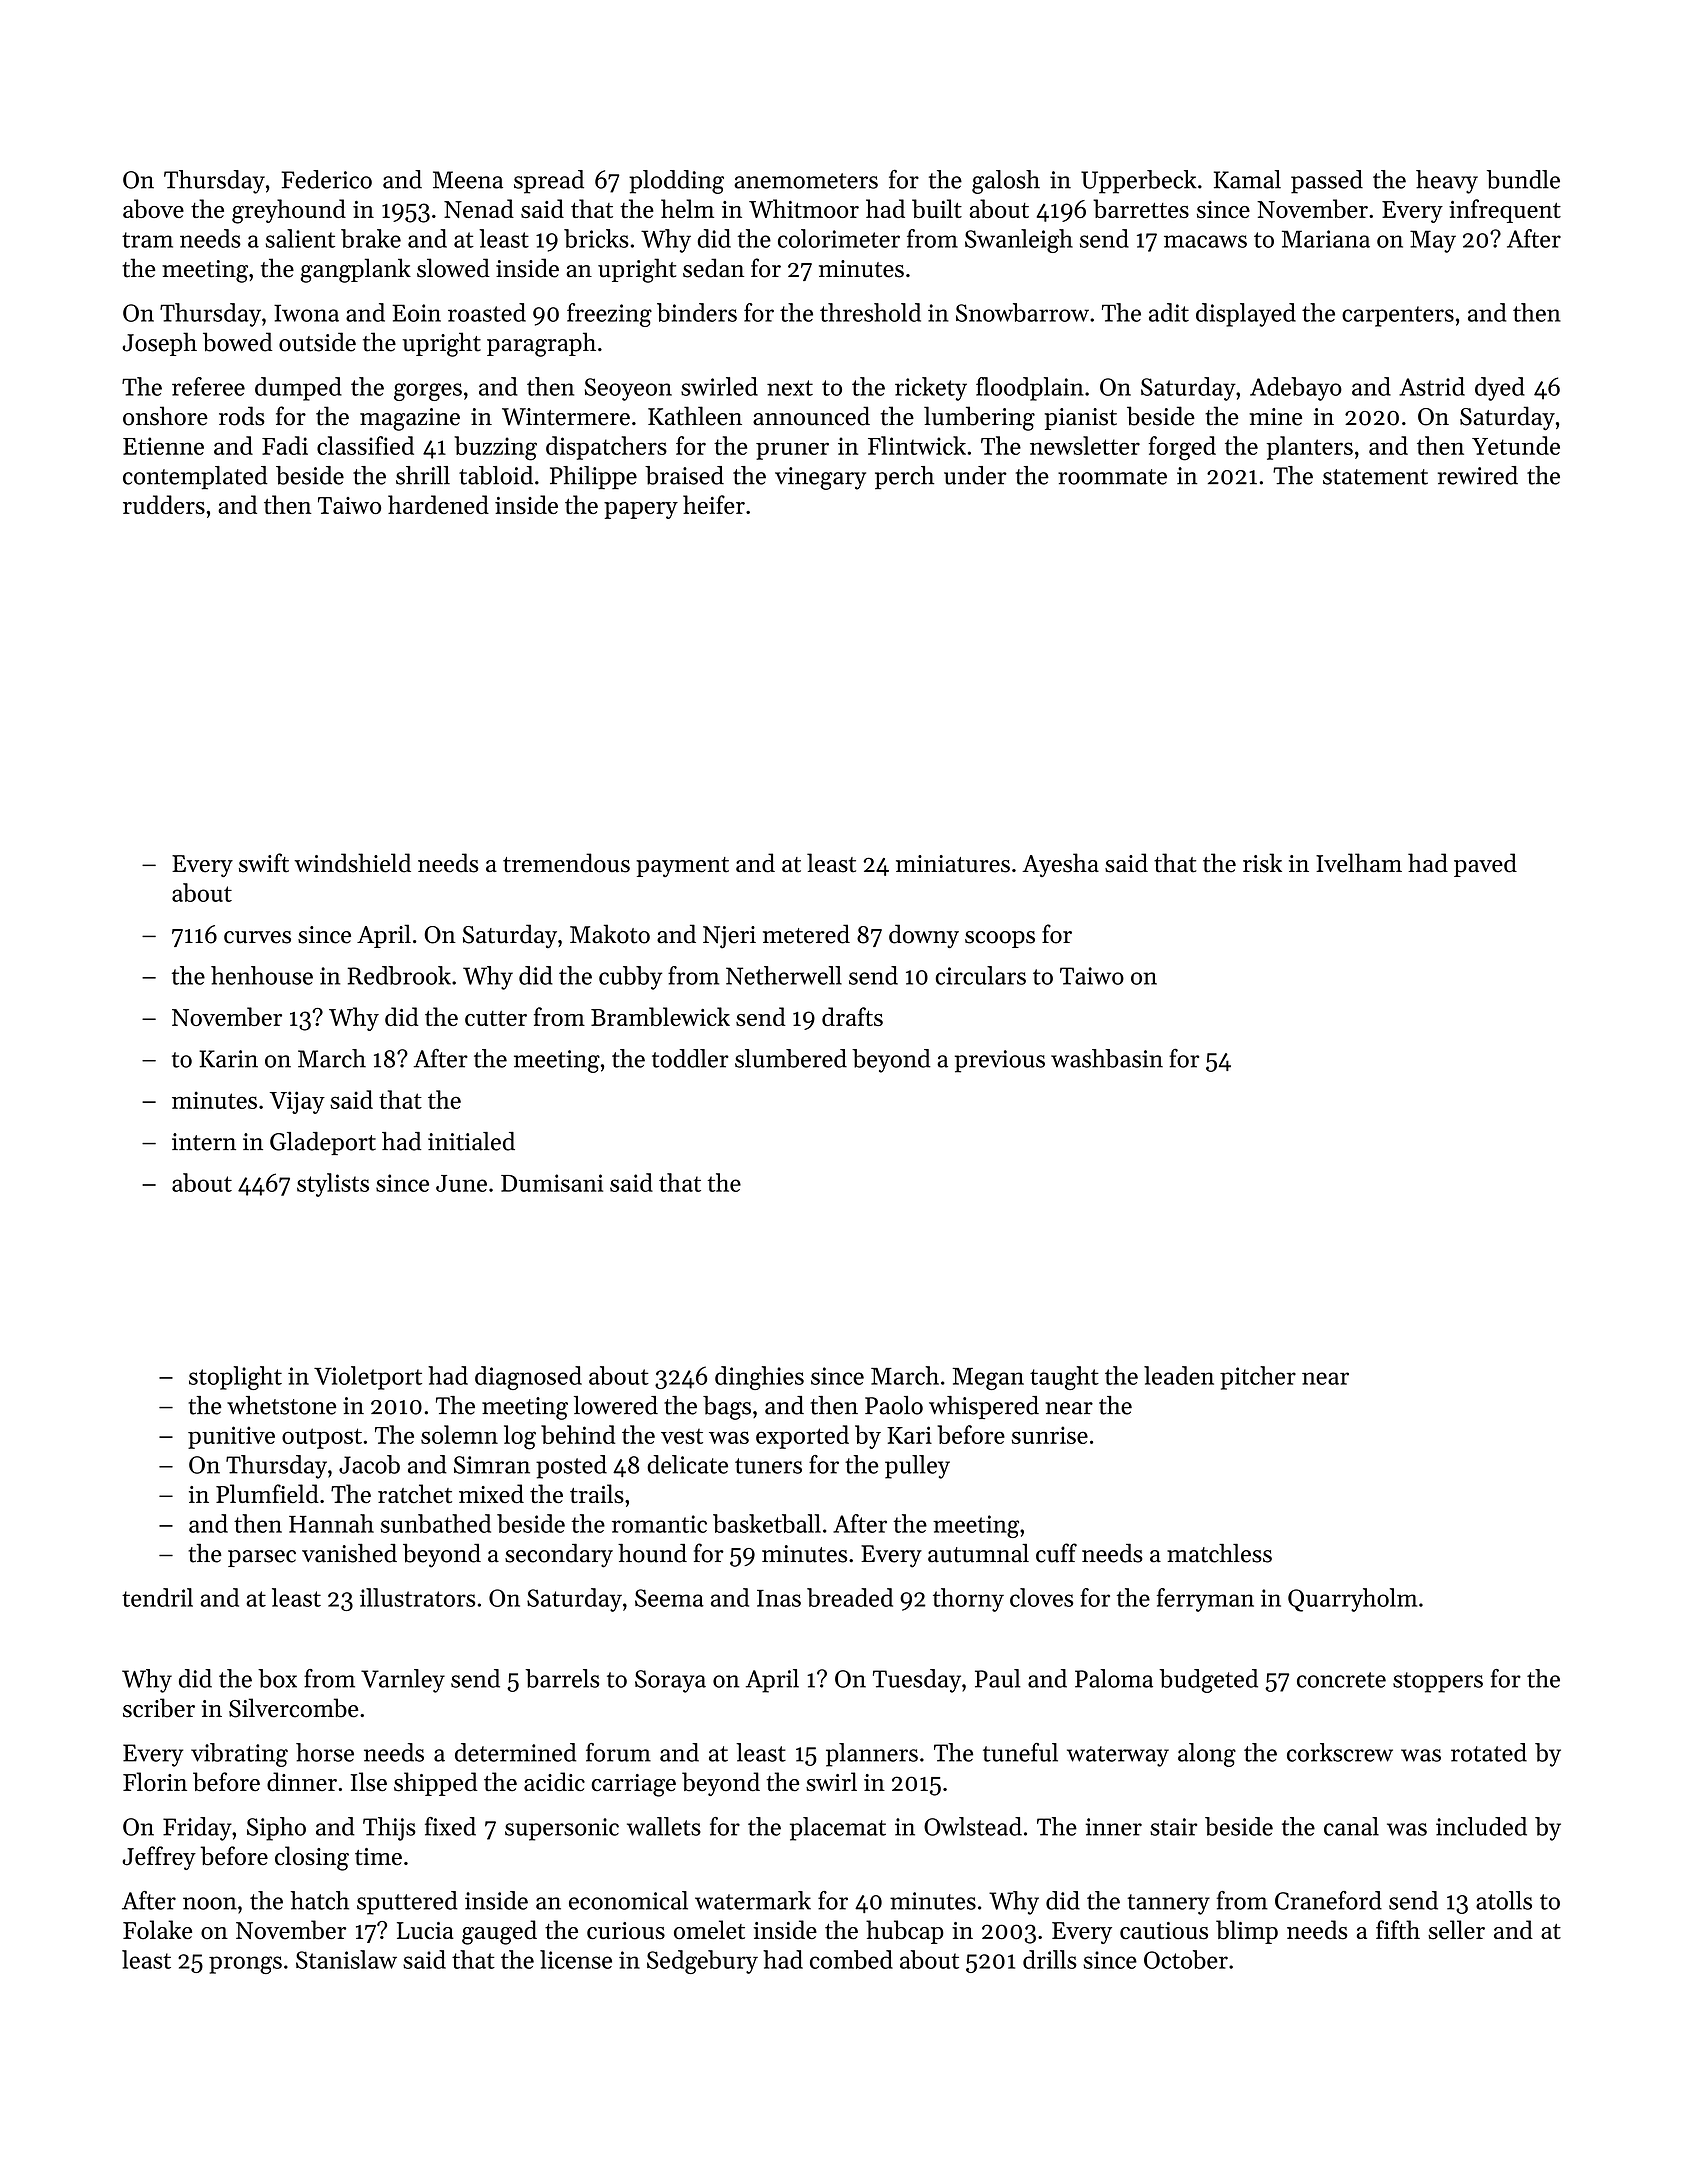 The width and height of the image is (1683, 2178). Describe the element at coordinates (257, 937) in the image. I see `curves` at that location.
